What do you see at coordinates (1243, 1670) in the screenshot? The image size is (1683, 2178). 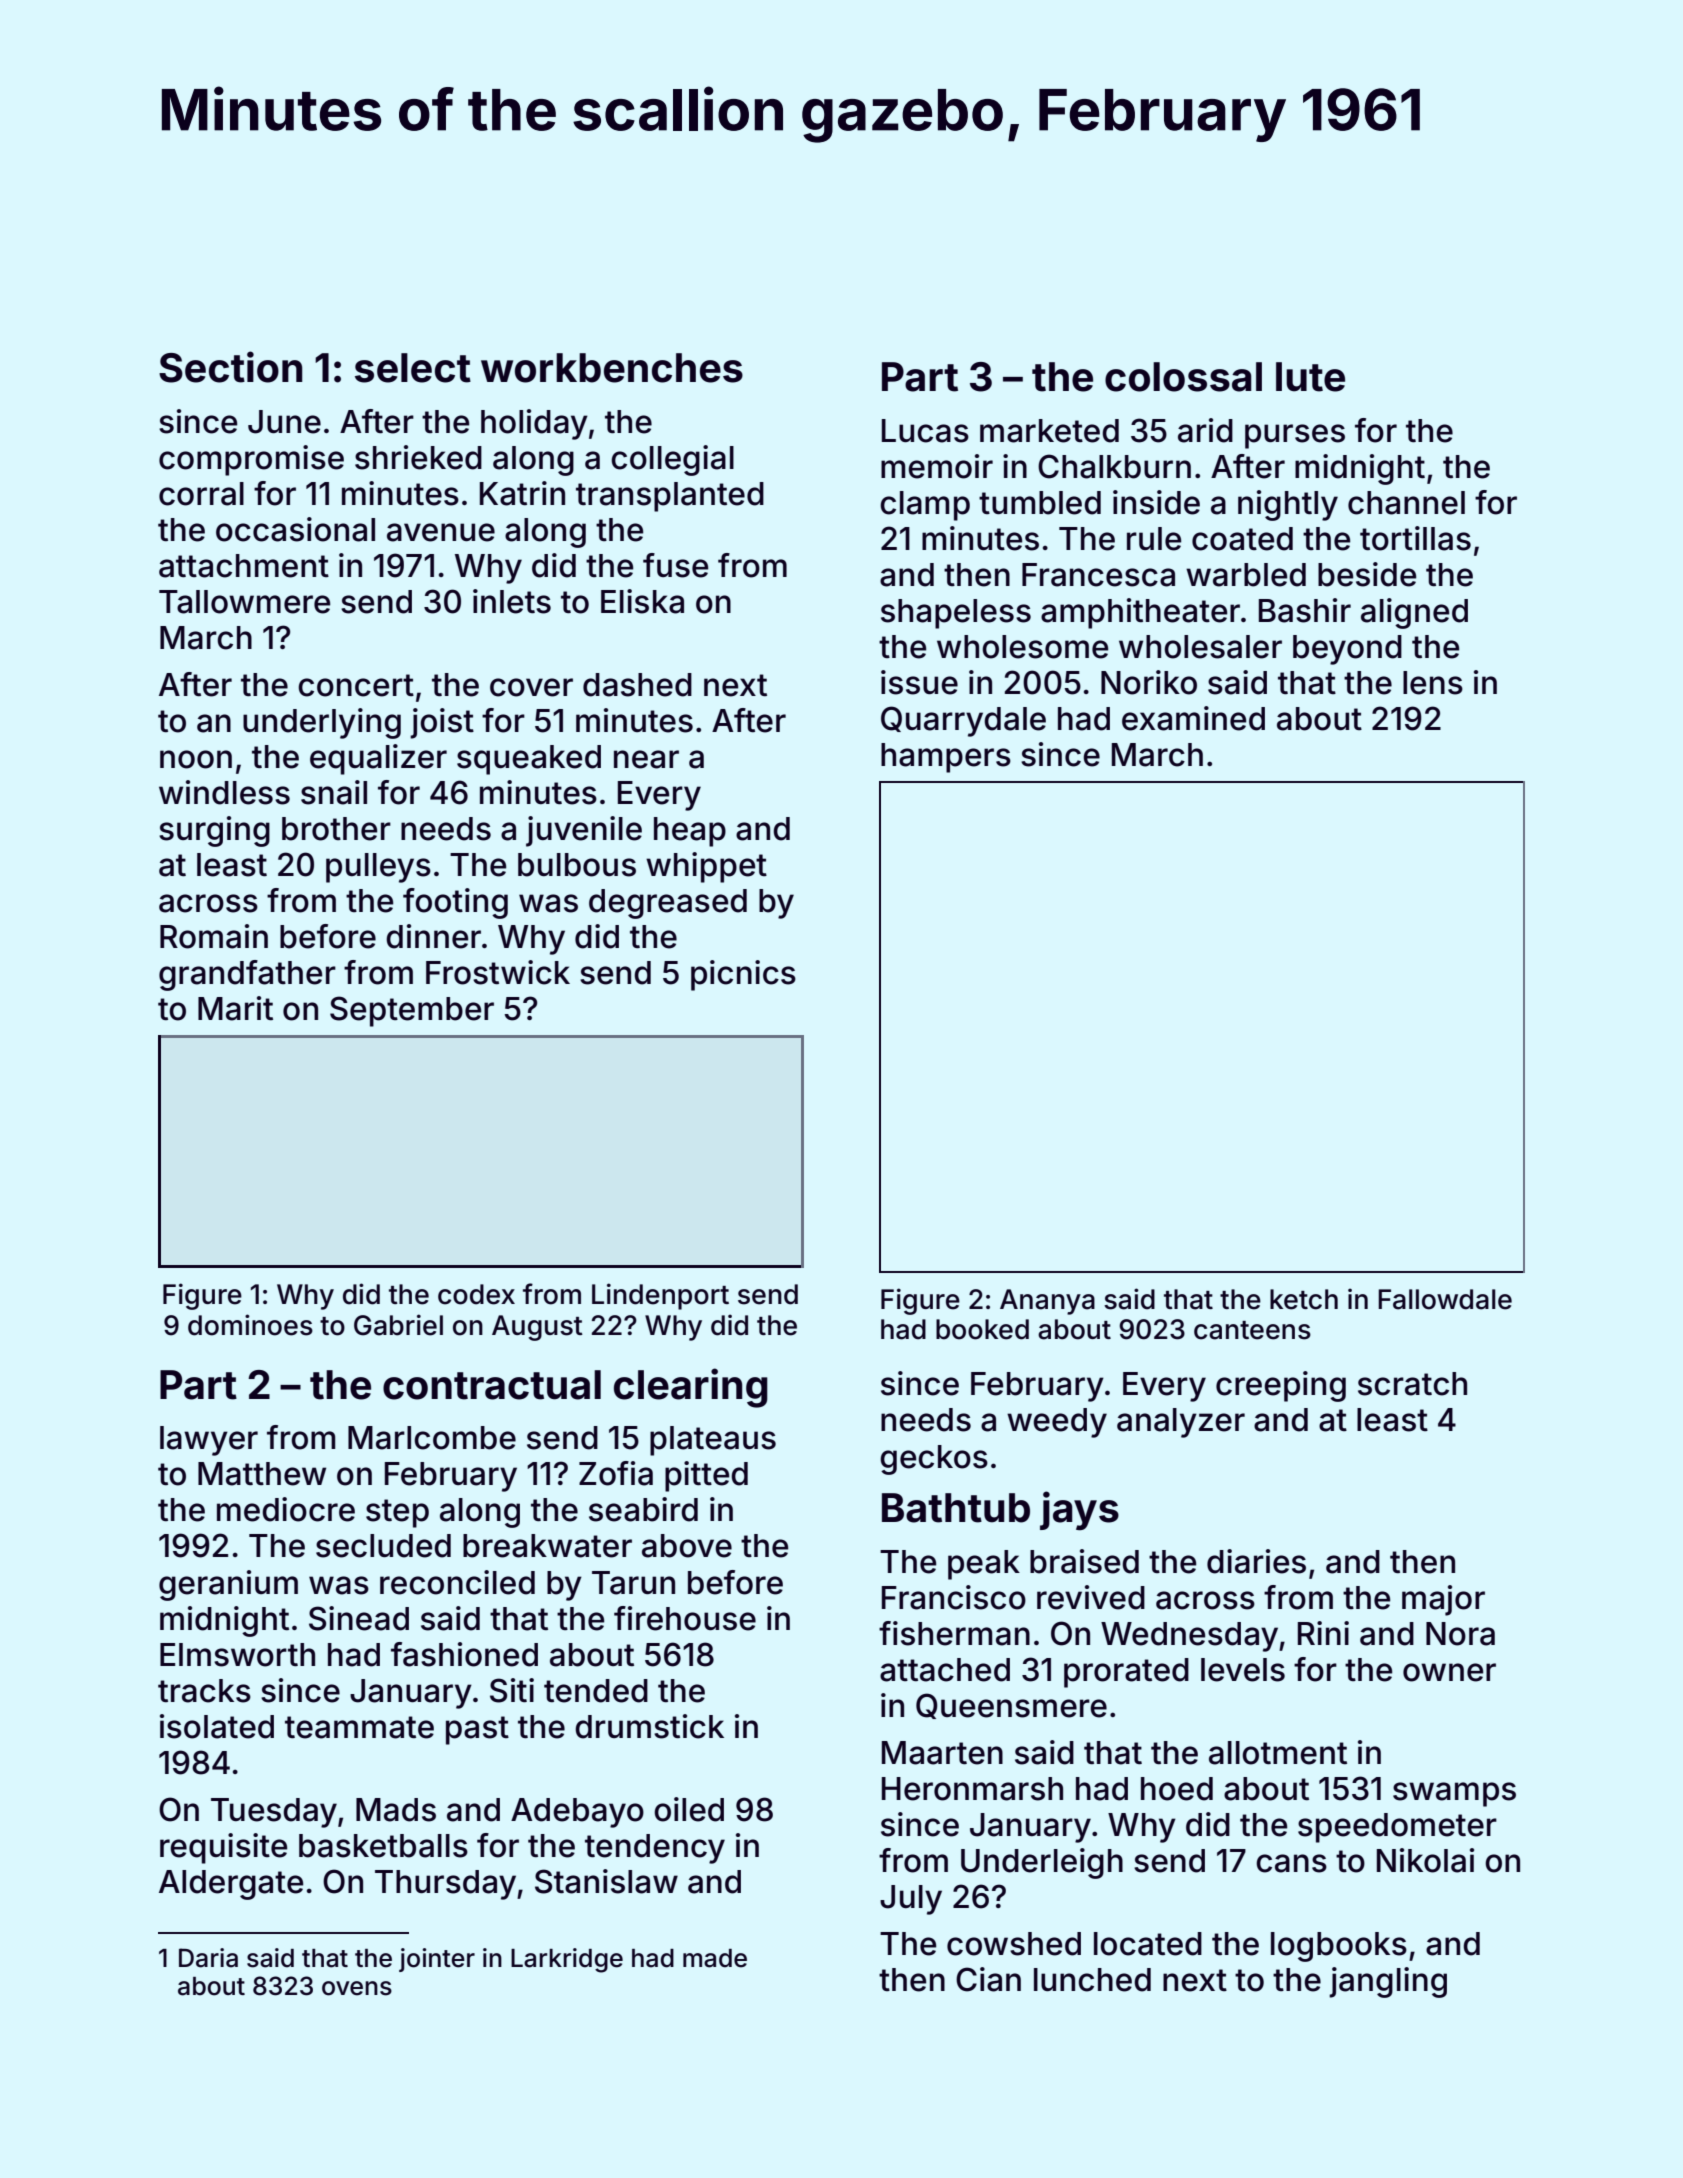 I see `levels` at bounding box center [1243, 1670].
